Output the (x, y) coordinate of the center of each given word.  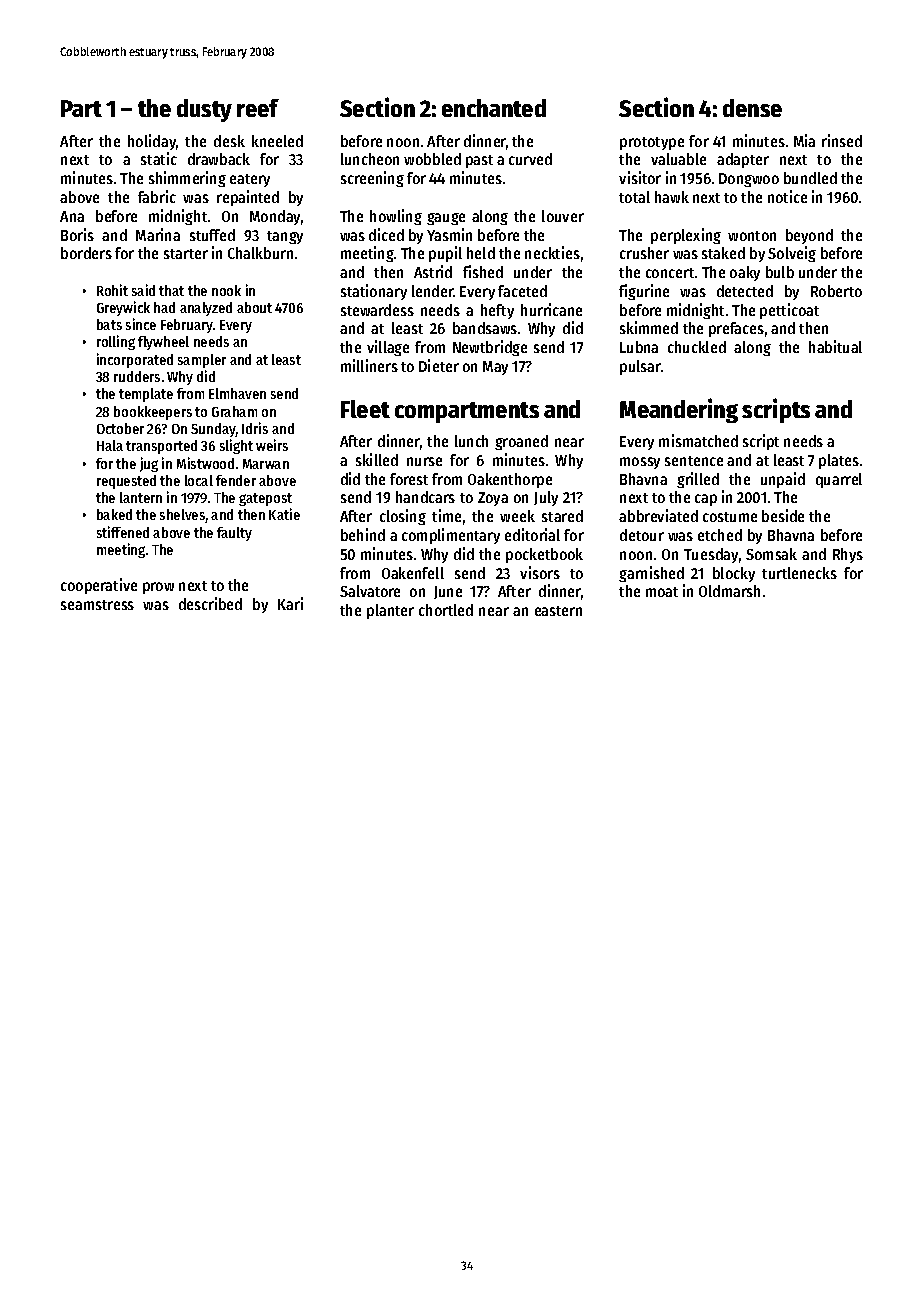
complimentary (451, 536)
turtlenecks (799, 573)
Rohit (112, 290)
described (210, 603)
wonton (752, 236)
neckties (552, 252)
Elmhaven (237, 393)
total (634, 197)
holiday (152, 142)
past (479, 161)
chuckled (697, 347)
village (388, 348)
